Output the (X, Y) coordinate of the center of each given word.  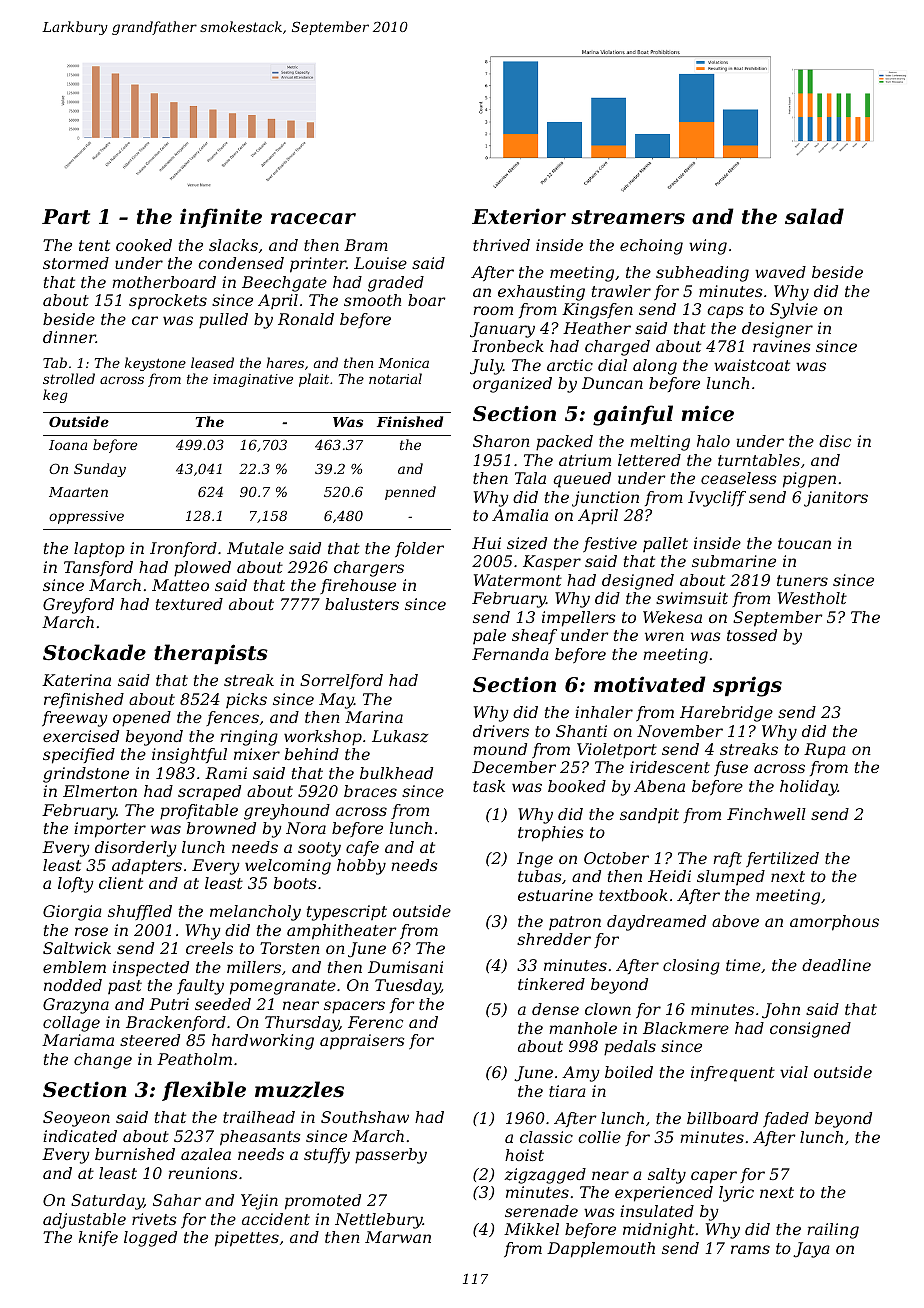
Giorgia (72, 913)
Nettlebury (379, 1221)
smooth (372, 300)
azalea (206, 1154)
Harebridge (726, 714)
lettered (649, 460)
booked (577, 786)
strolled (69, 378)
